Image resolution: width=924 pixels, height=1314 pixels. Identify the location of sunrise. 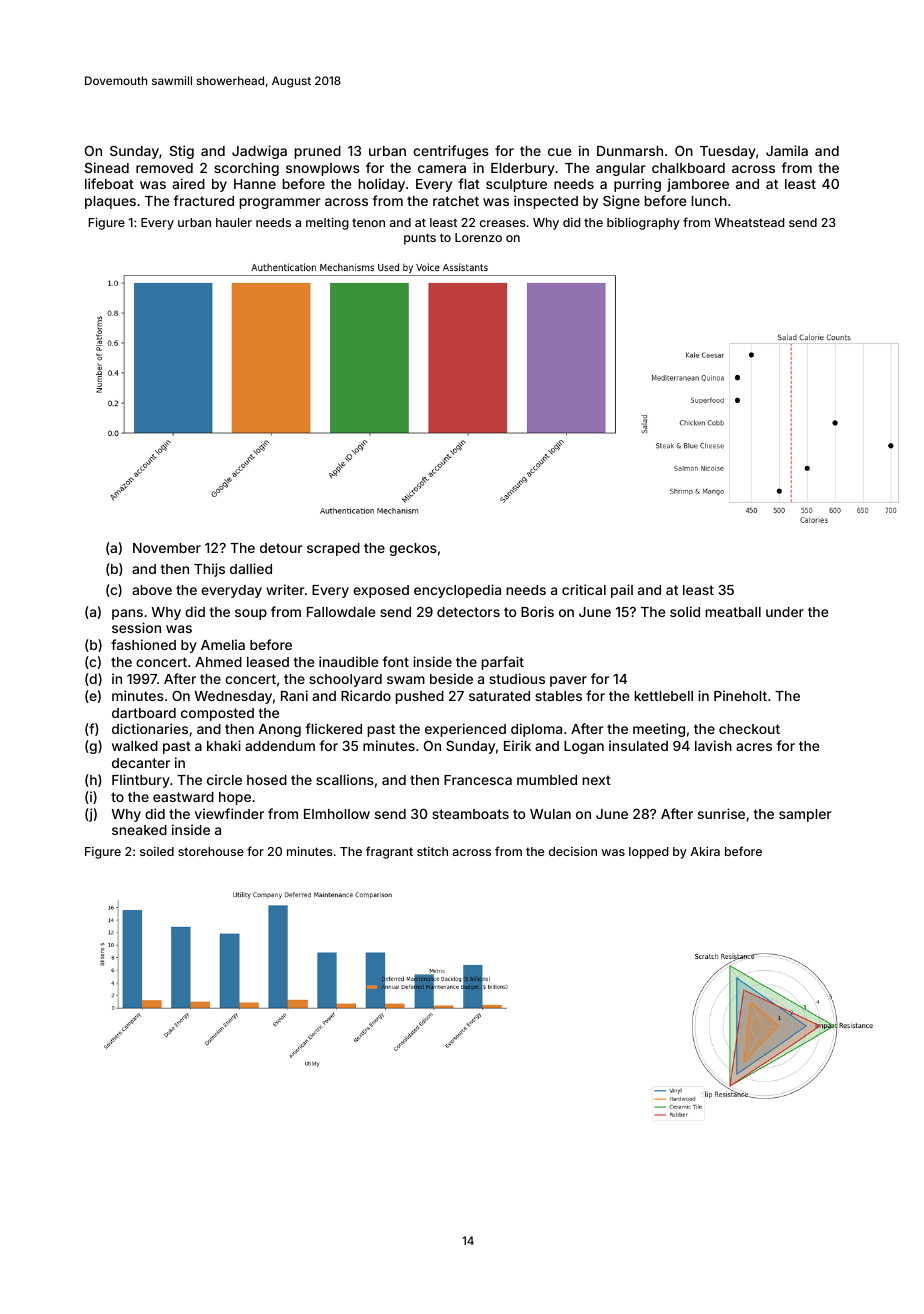
(721, 813).
